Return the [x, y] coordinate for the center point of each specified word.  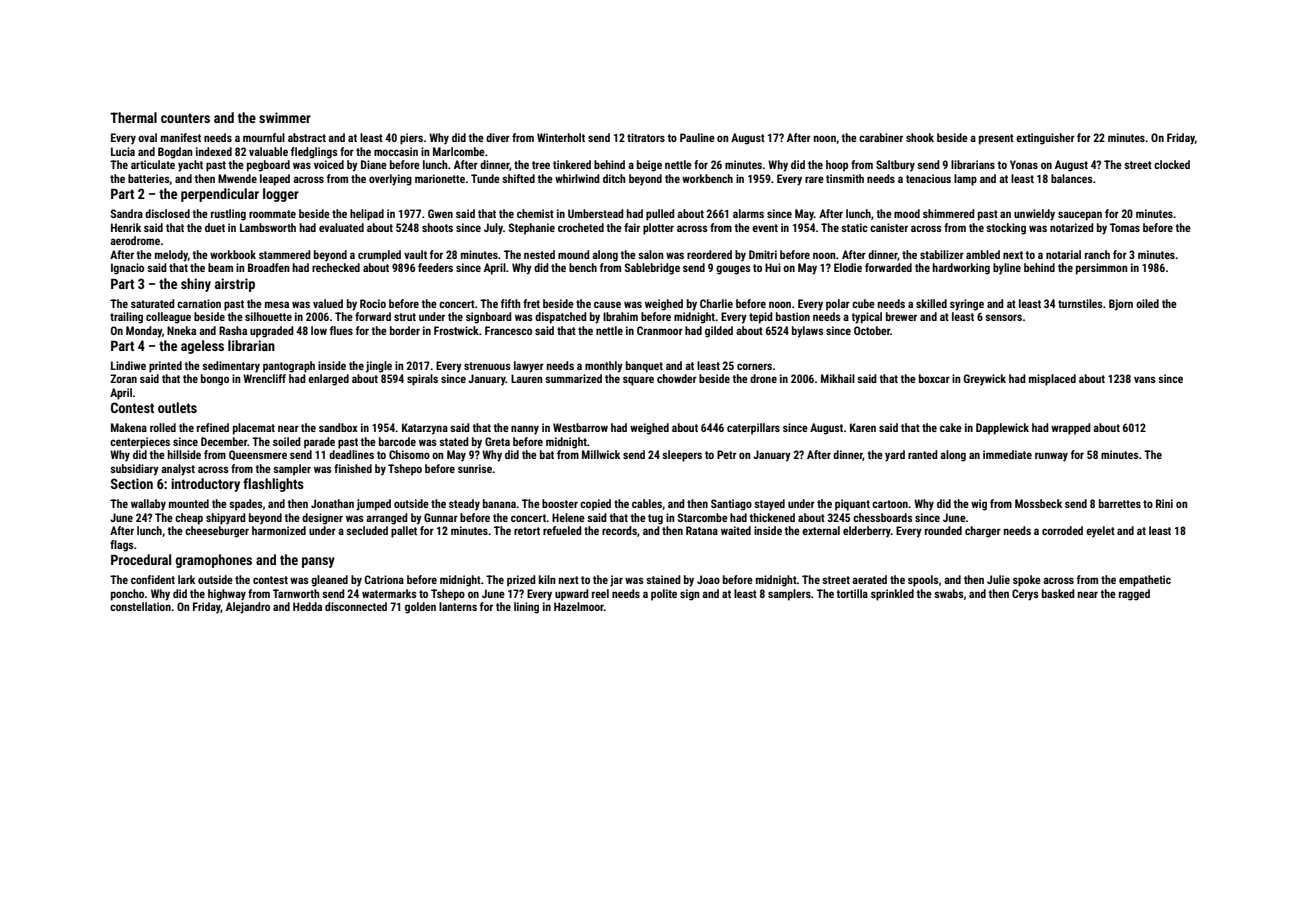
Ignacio [127, 269]
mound [574, 254]
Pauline [697, 137]
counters [185, 118]
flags [122, 546]
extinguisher [1045, 139]
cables [647, 503]
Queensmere [258, 455]
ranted [923, 454]
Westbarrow [580, 427]
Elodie [848, 267]
